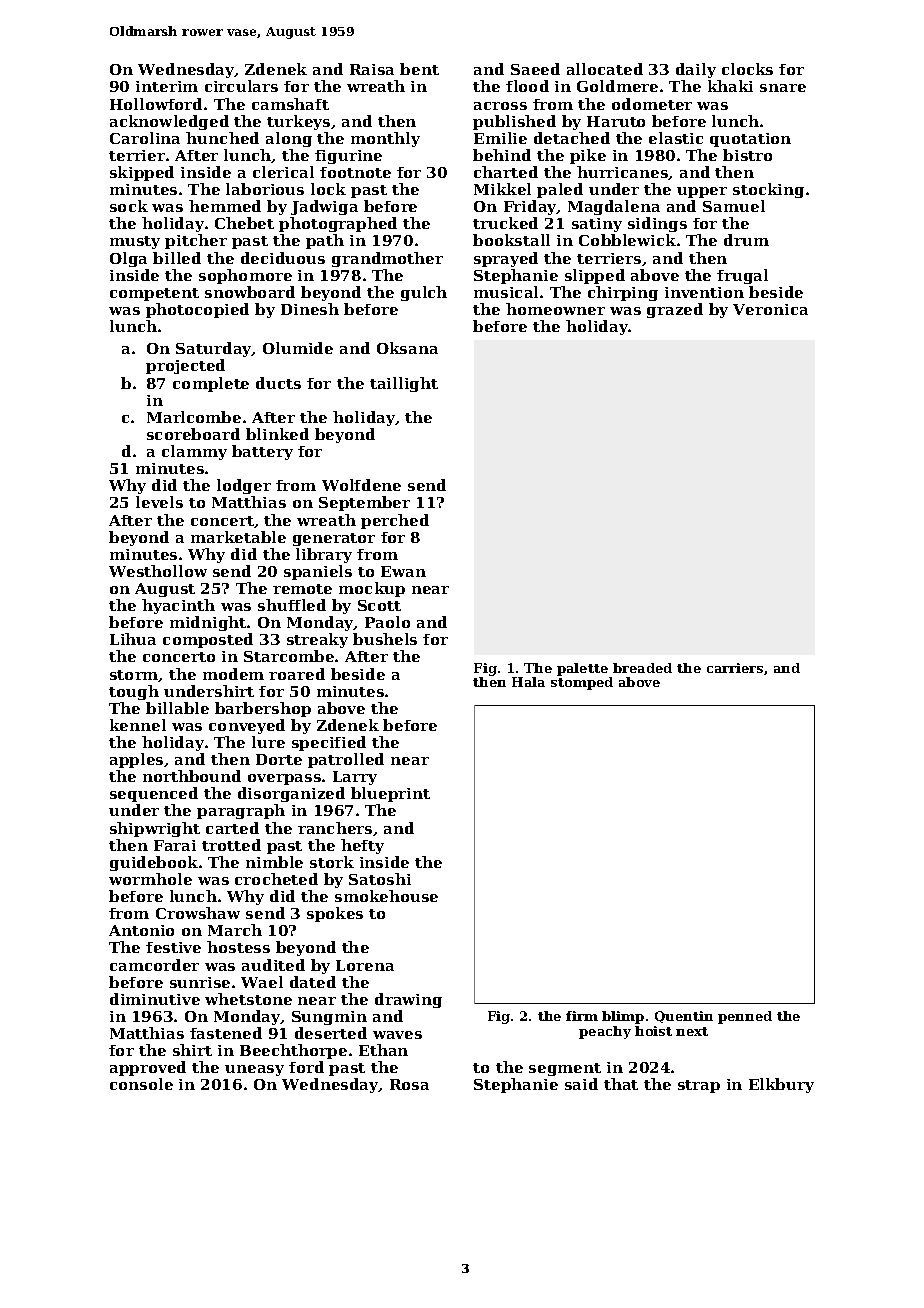 The width and height of the screenshot is (924, 1308). What do you see at coordinates (390, 794) in the screenshot?
I see `blueprint` at bounding box center [390, 794].
